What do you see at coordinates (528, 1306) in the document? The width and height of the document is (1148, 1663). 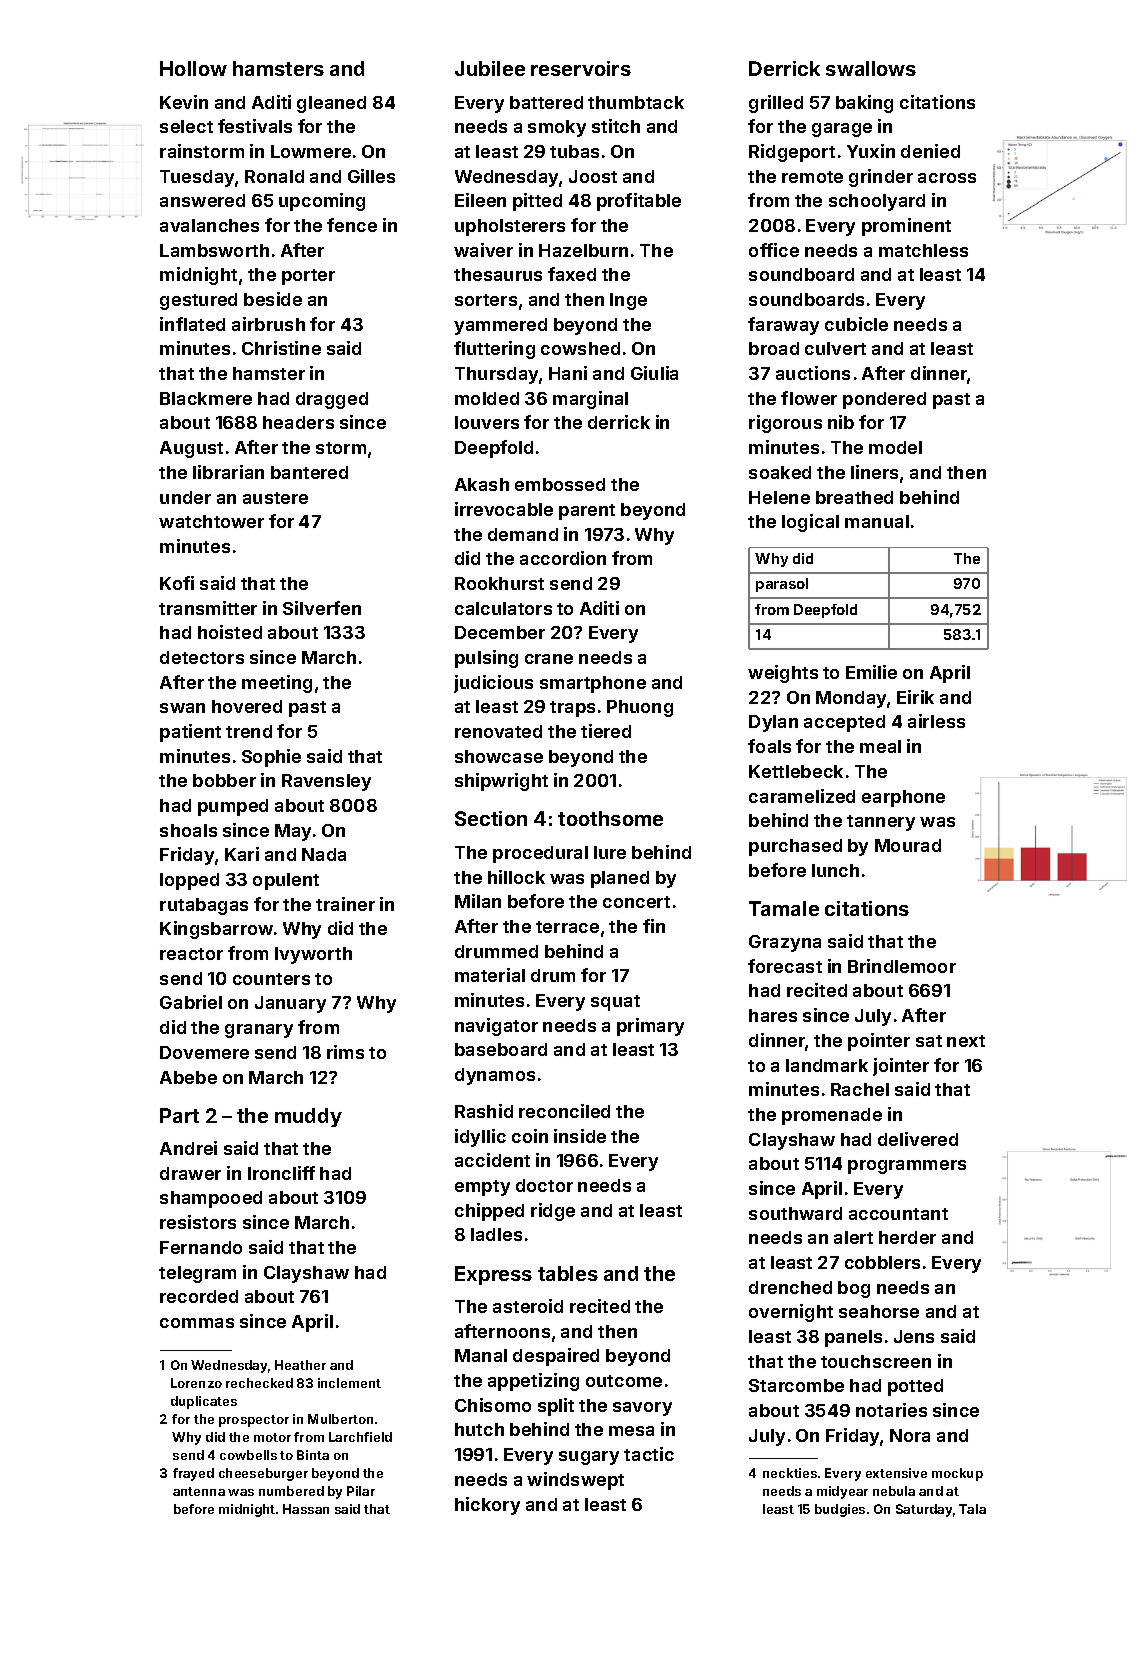 I see `asteroid` at bounding box center [528, 1306].
